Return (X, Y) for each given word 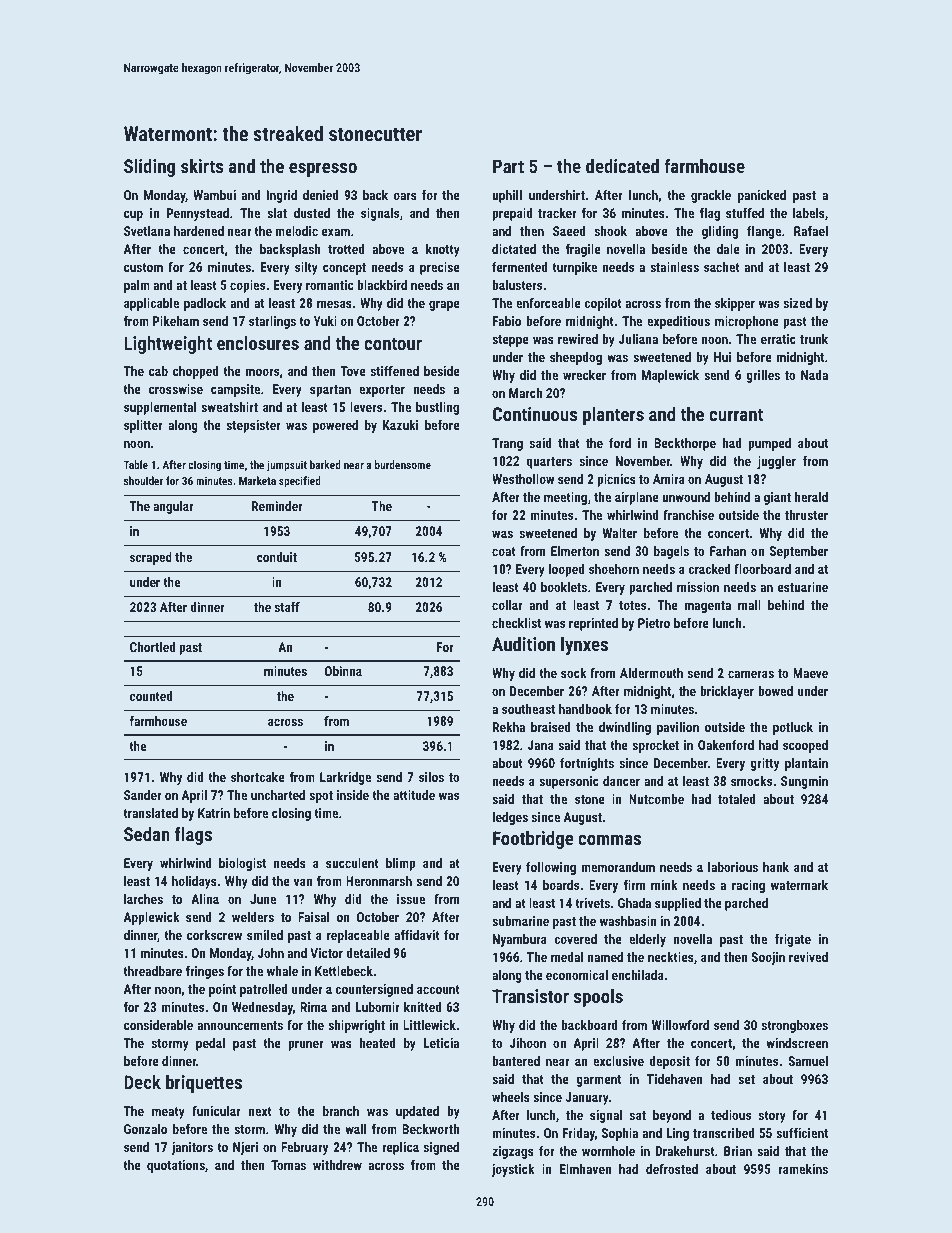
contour (393, 343)
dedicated (622, 166)
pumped (769, 444)
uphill (507, 196)
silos (431, 777)
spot (321, 797)
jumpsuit (287, 466)
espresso (323, 170)
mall (749, 605)
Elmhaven (585, 1169)
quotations (176, 1166)
